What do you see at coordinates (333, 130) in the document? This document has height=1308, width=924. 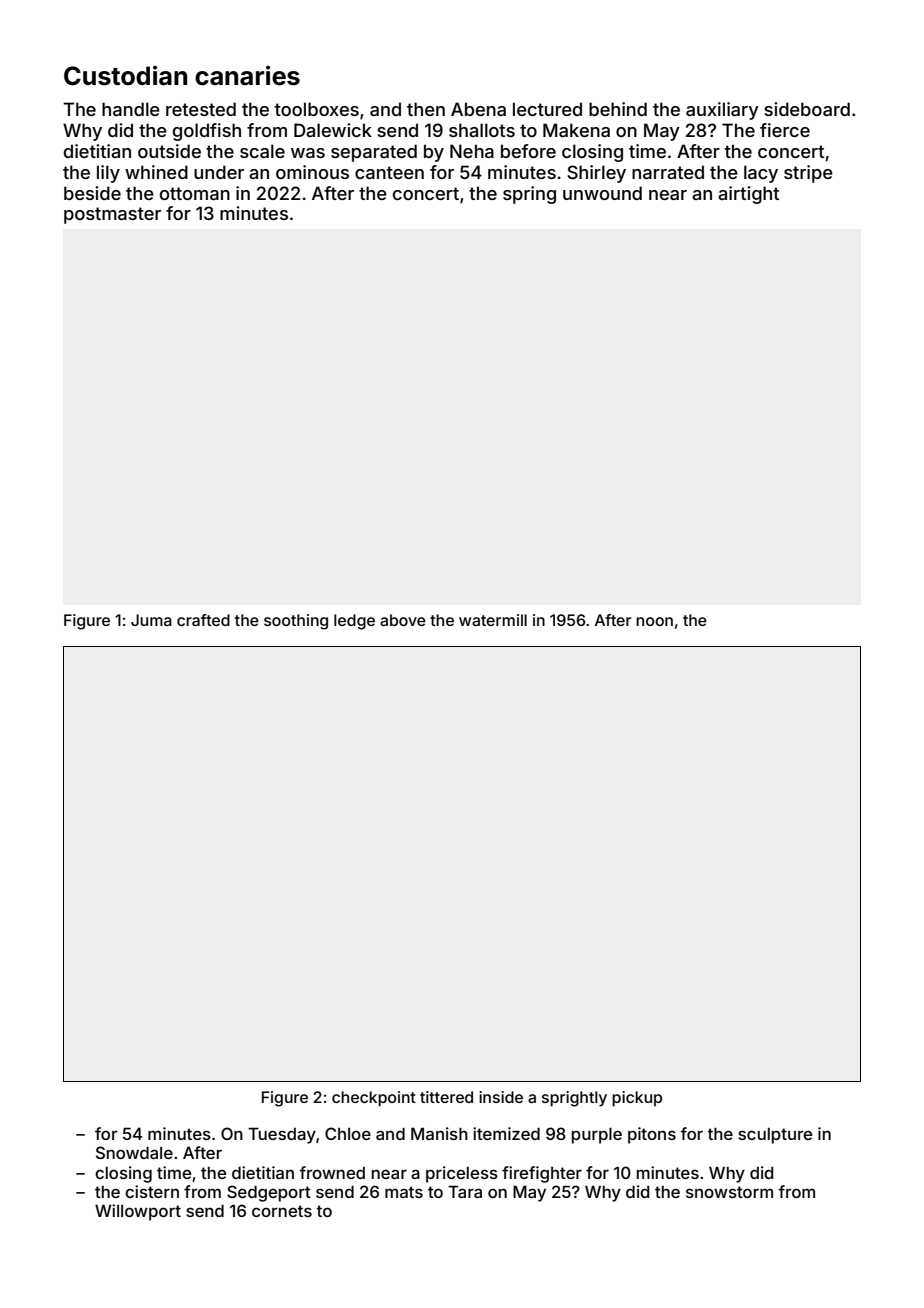 I see `Dalewick` at bounding box center [333, 130].
